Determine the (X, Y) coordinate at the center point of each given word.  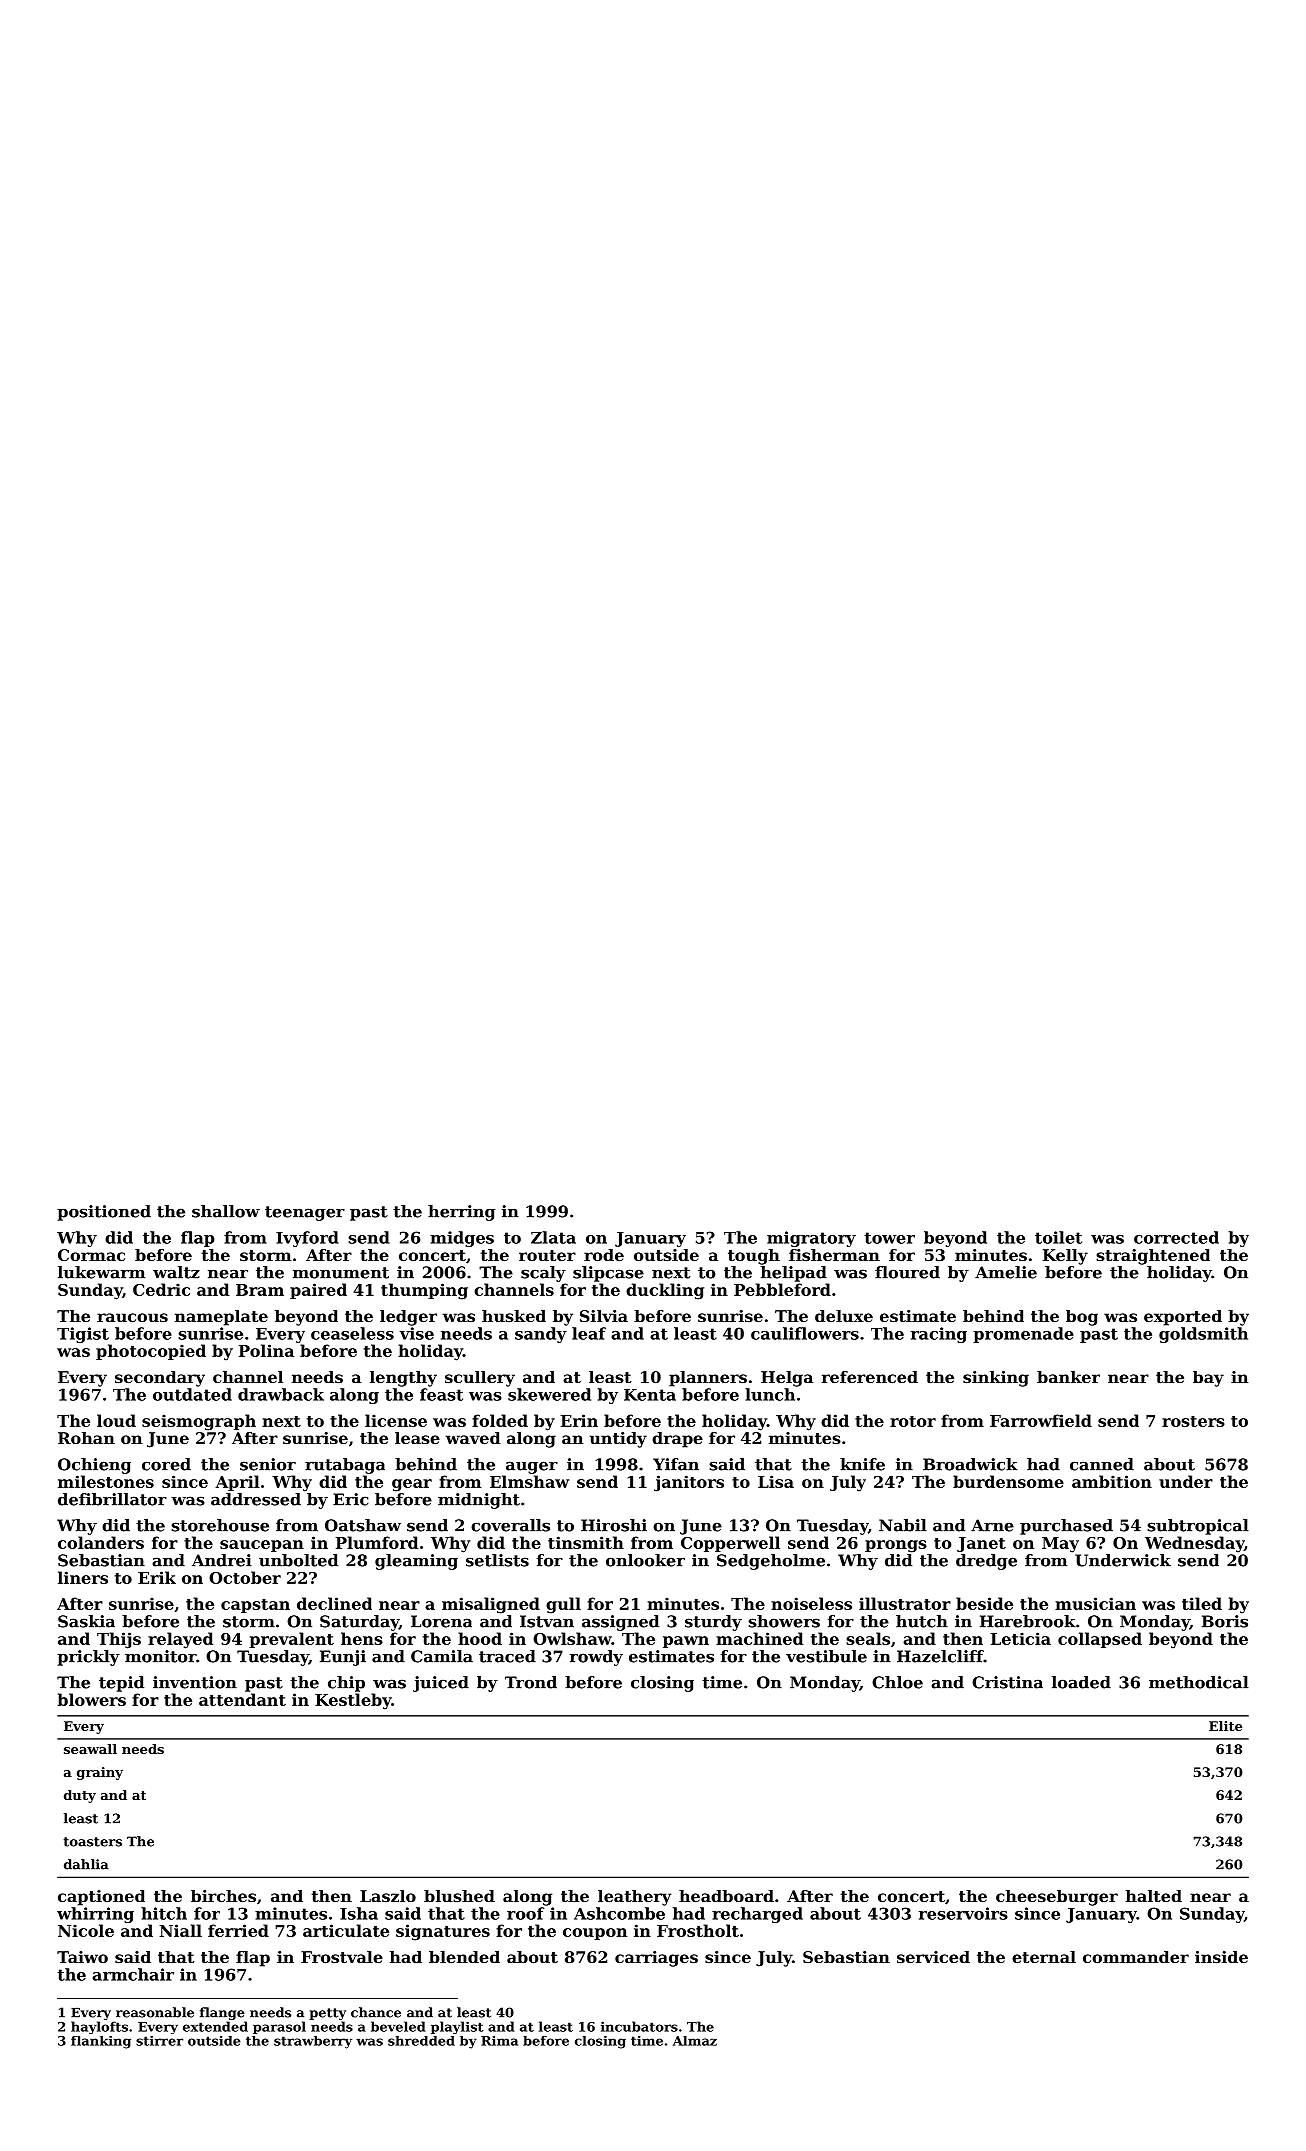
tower (889, 1238)
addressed (256, 1499)
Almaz (695, 2041)
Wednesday (1194, 1544)
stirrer (159, 2041)
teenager (305, 1213)
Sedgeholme (771, 1562)
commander (1136, 1957)
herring (462, 1213)
